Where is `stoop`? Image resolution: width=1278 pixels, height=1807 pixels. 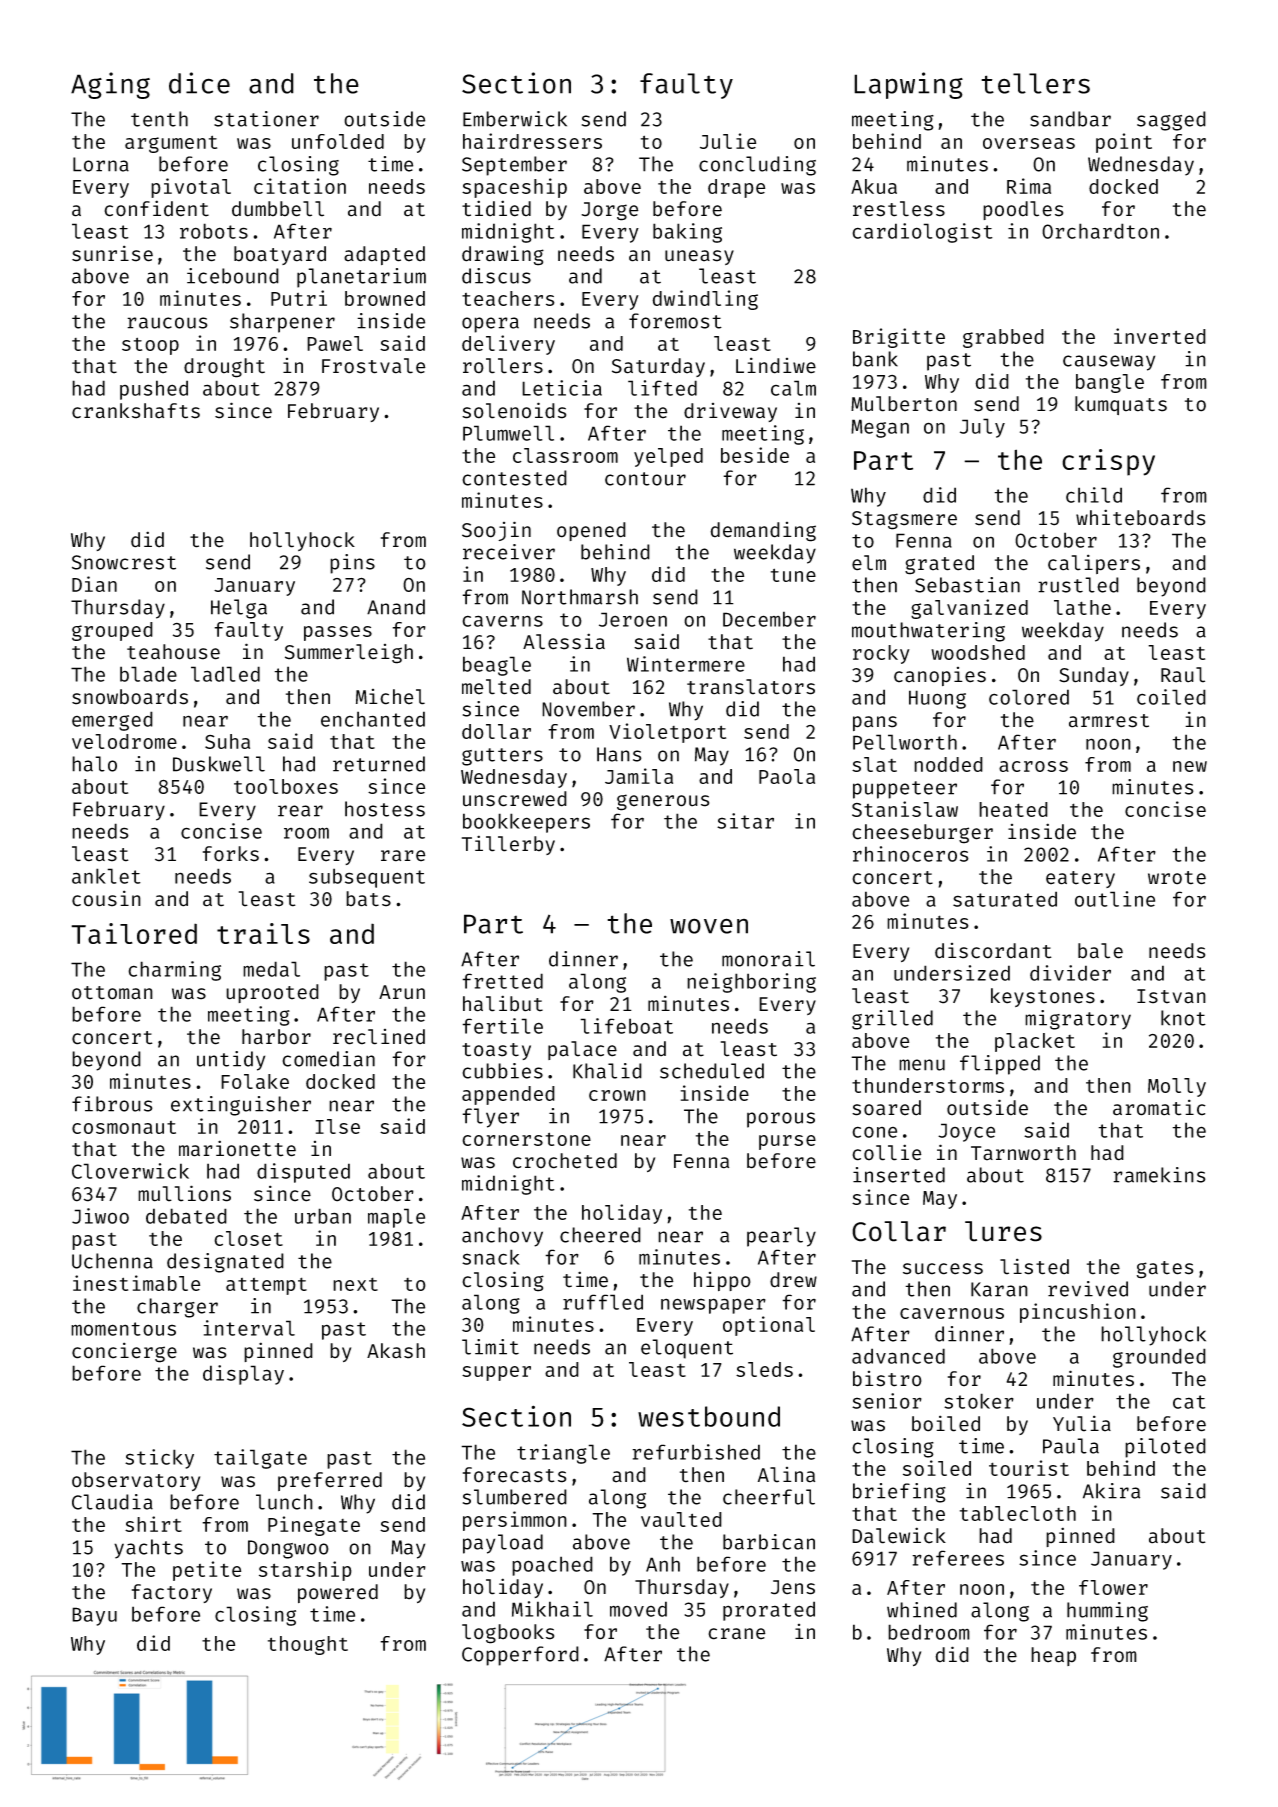 stoop is located at coordinates (150, 346).
